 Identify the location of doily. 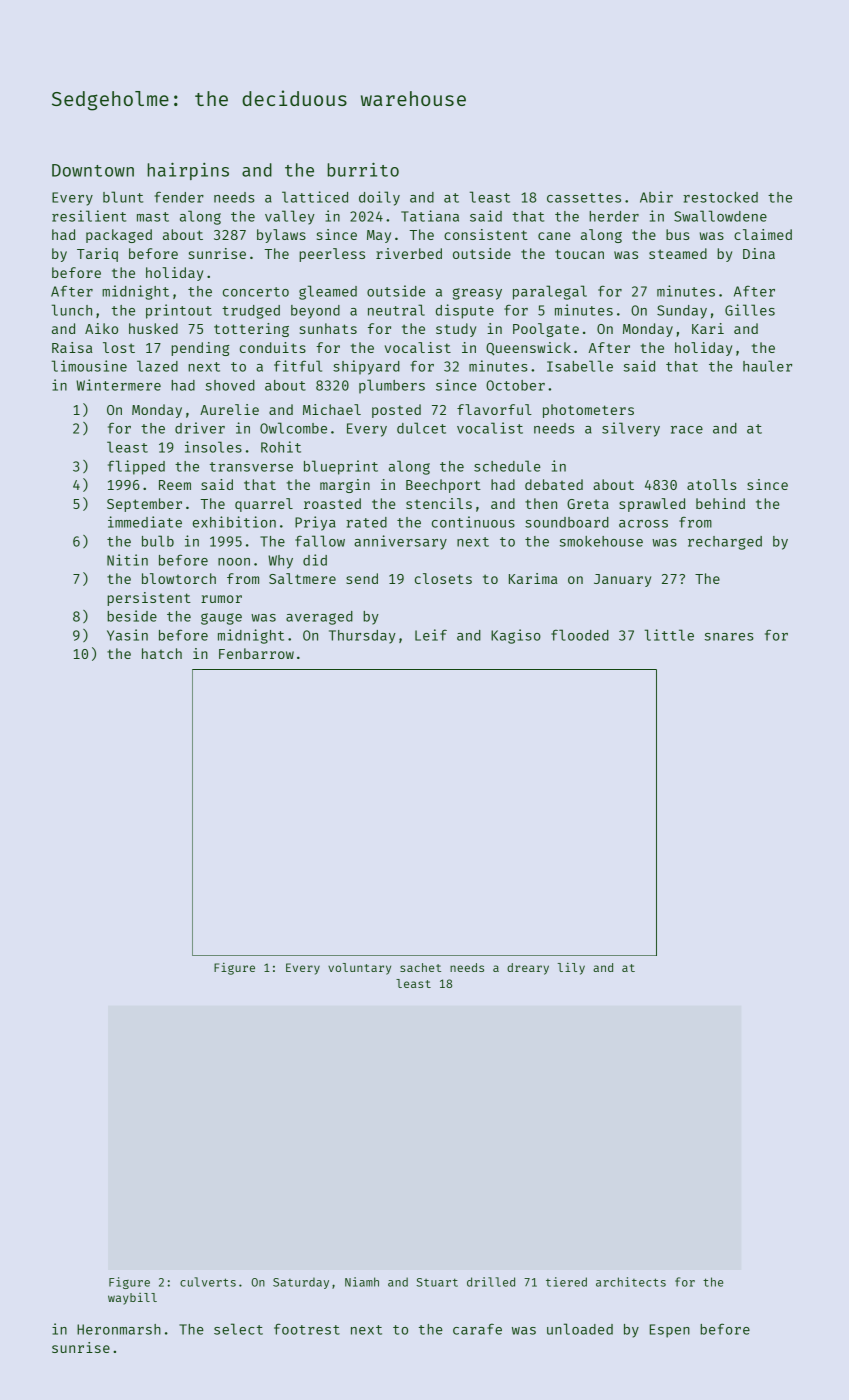
(379, 198).
